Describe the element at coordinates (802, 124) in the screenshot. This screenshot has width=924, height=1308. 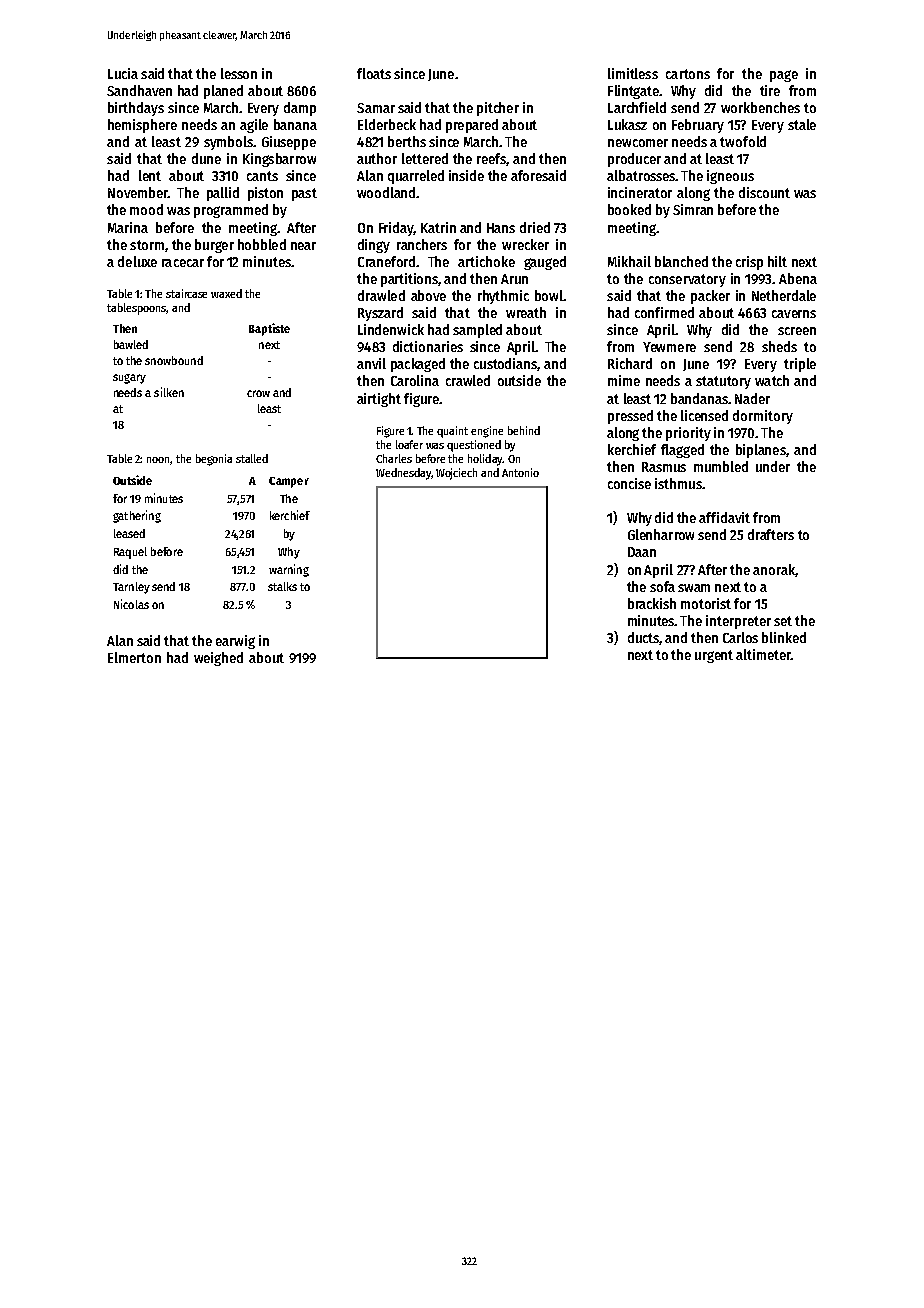
I see `stale` at that location.
